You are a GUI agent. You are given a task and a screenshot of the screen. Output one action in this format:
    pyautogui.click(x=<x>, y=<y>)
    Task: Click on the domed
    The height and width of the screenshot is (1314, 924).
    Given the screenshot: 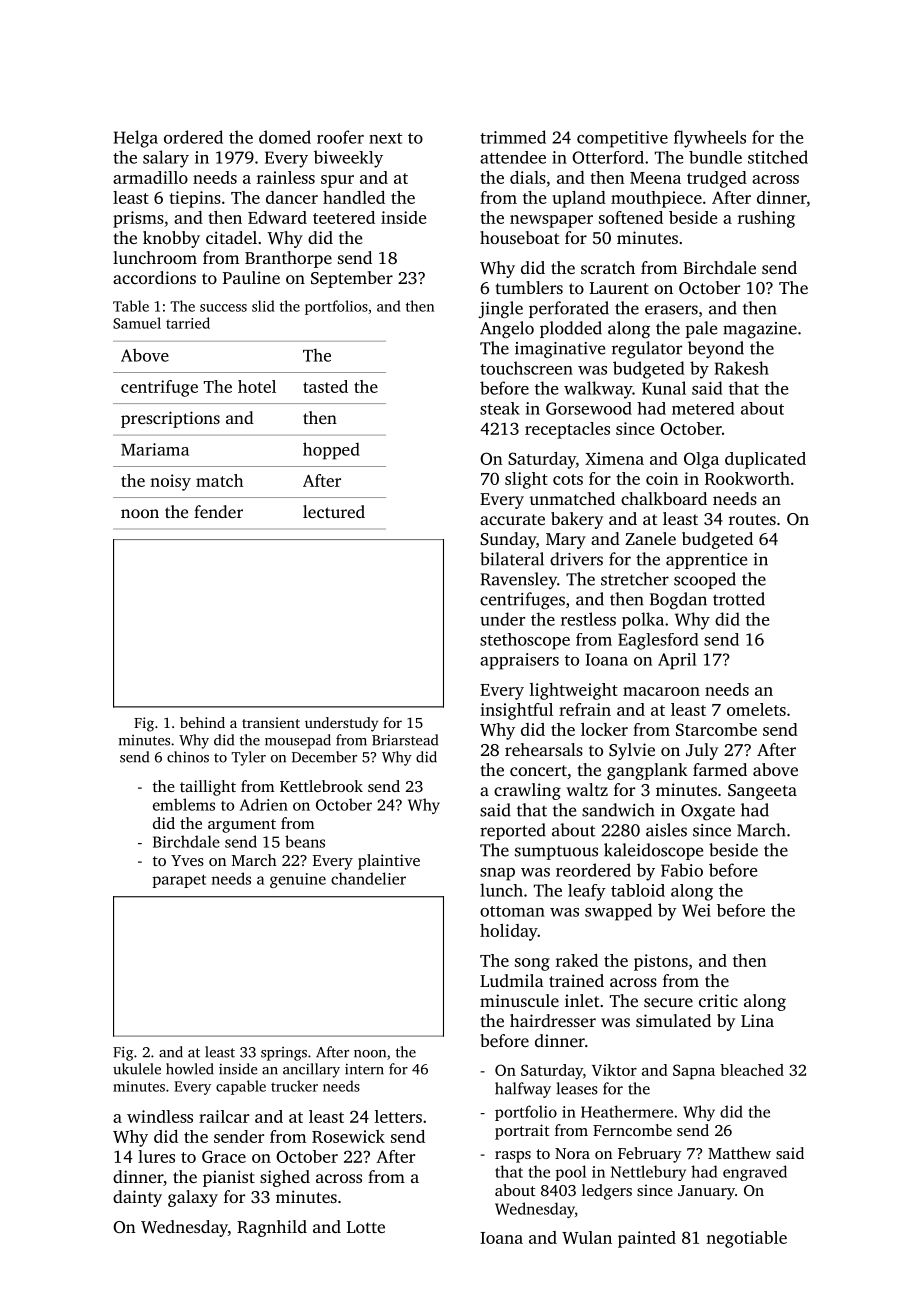 What is the action you would take?
    pyautogui.click(x=285, y=137)
